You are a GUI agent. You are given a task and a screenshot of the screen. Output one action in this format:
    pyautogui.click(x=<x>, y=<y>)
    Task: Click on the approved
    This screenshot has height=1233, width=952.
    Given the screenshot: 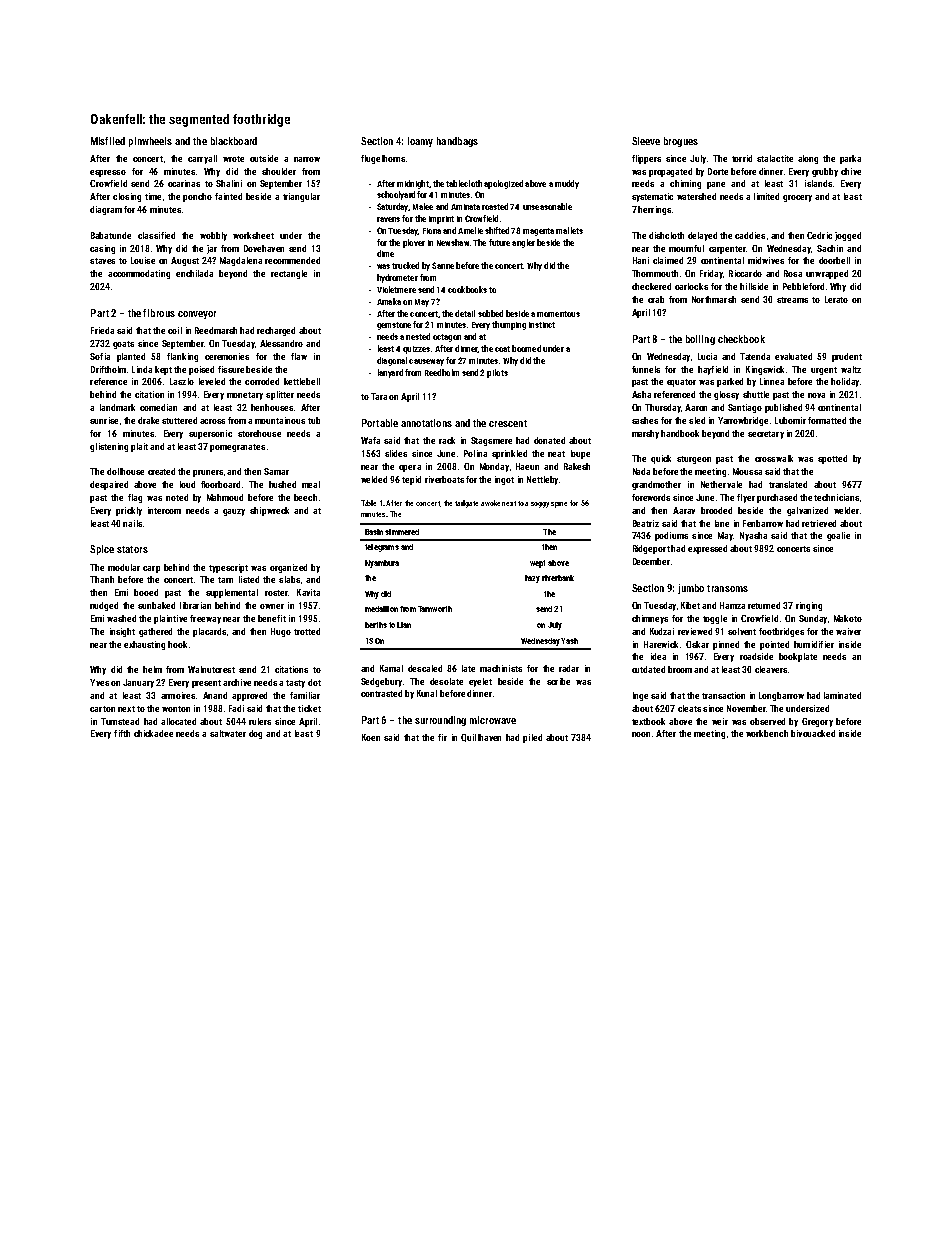 What is the action you would take?
    pyautogui.click(x=249, y=696)
